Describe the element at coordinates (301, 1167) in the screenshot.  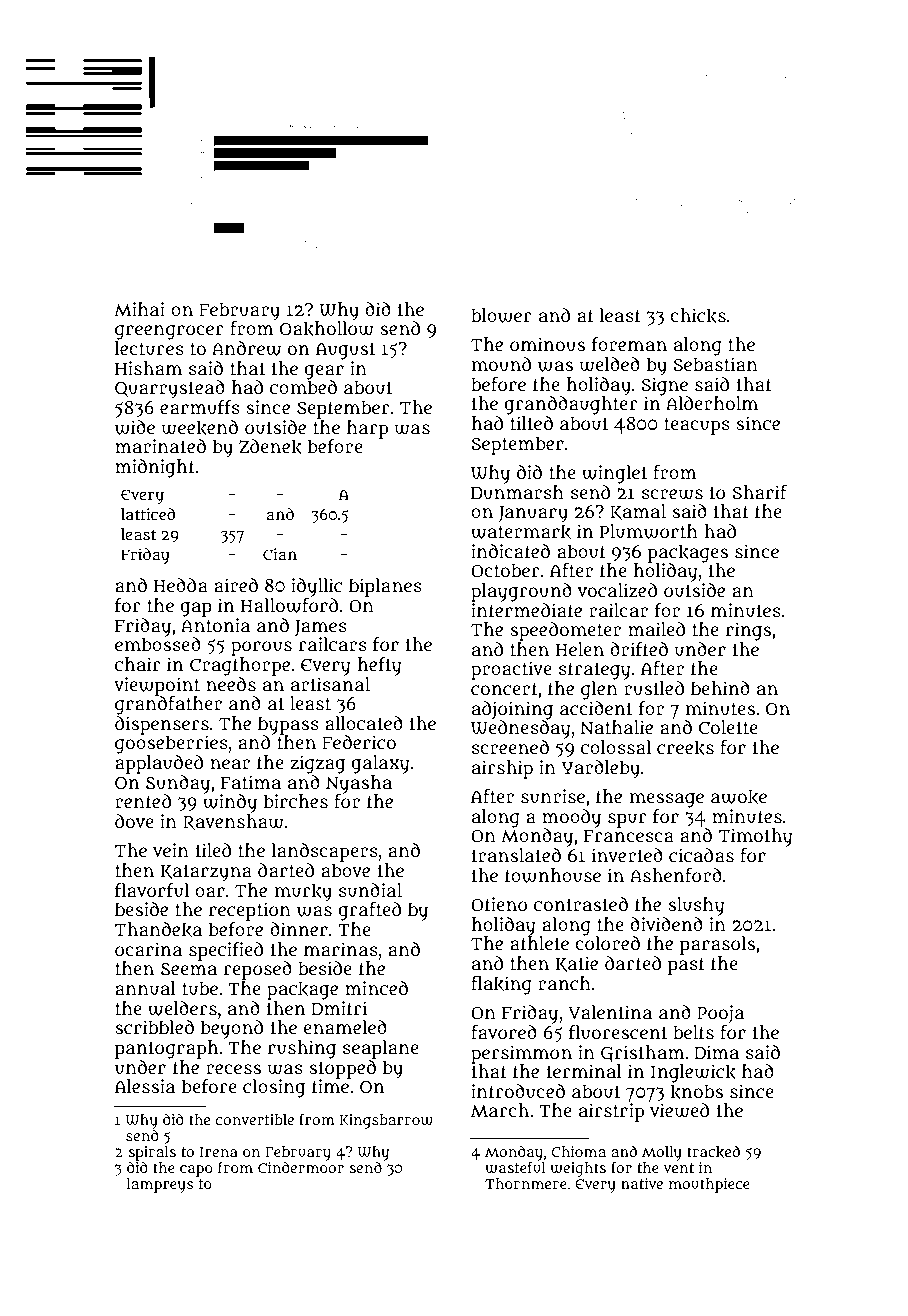
I see `Cindermoor` at that location.
